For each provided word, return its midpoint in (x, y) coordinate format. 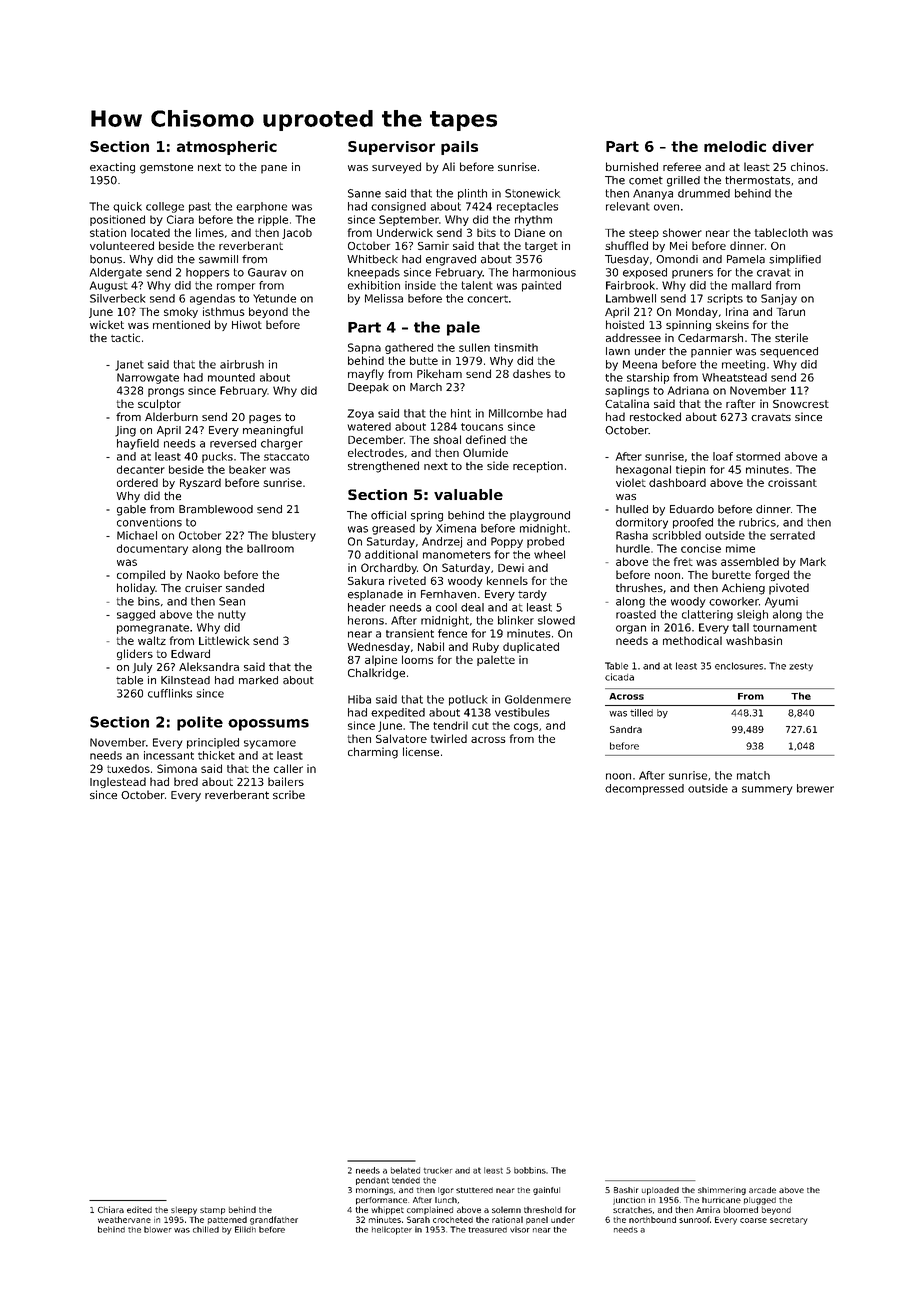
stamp (212, 1211)
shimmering (722, 1191)
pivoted (789, 589)
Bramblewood (216, 509)
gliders (135, 654)
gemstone (166, 168)
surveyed (396, 168)
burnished (632, 166)
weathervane (124, 1219)
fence (452, 633)
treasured (487, 1230)
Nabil (431, 646)
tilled (641, 713)
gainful (546, 1191)
